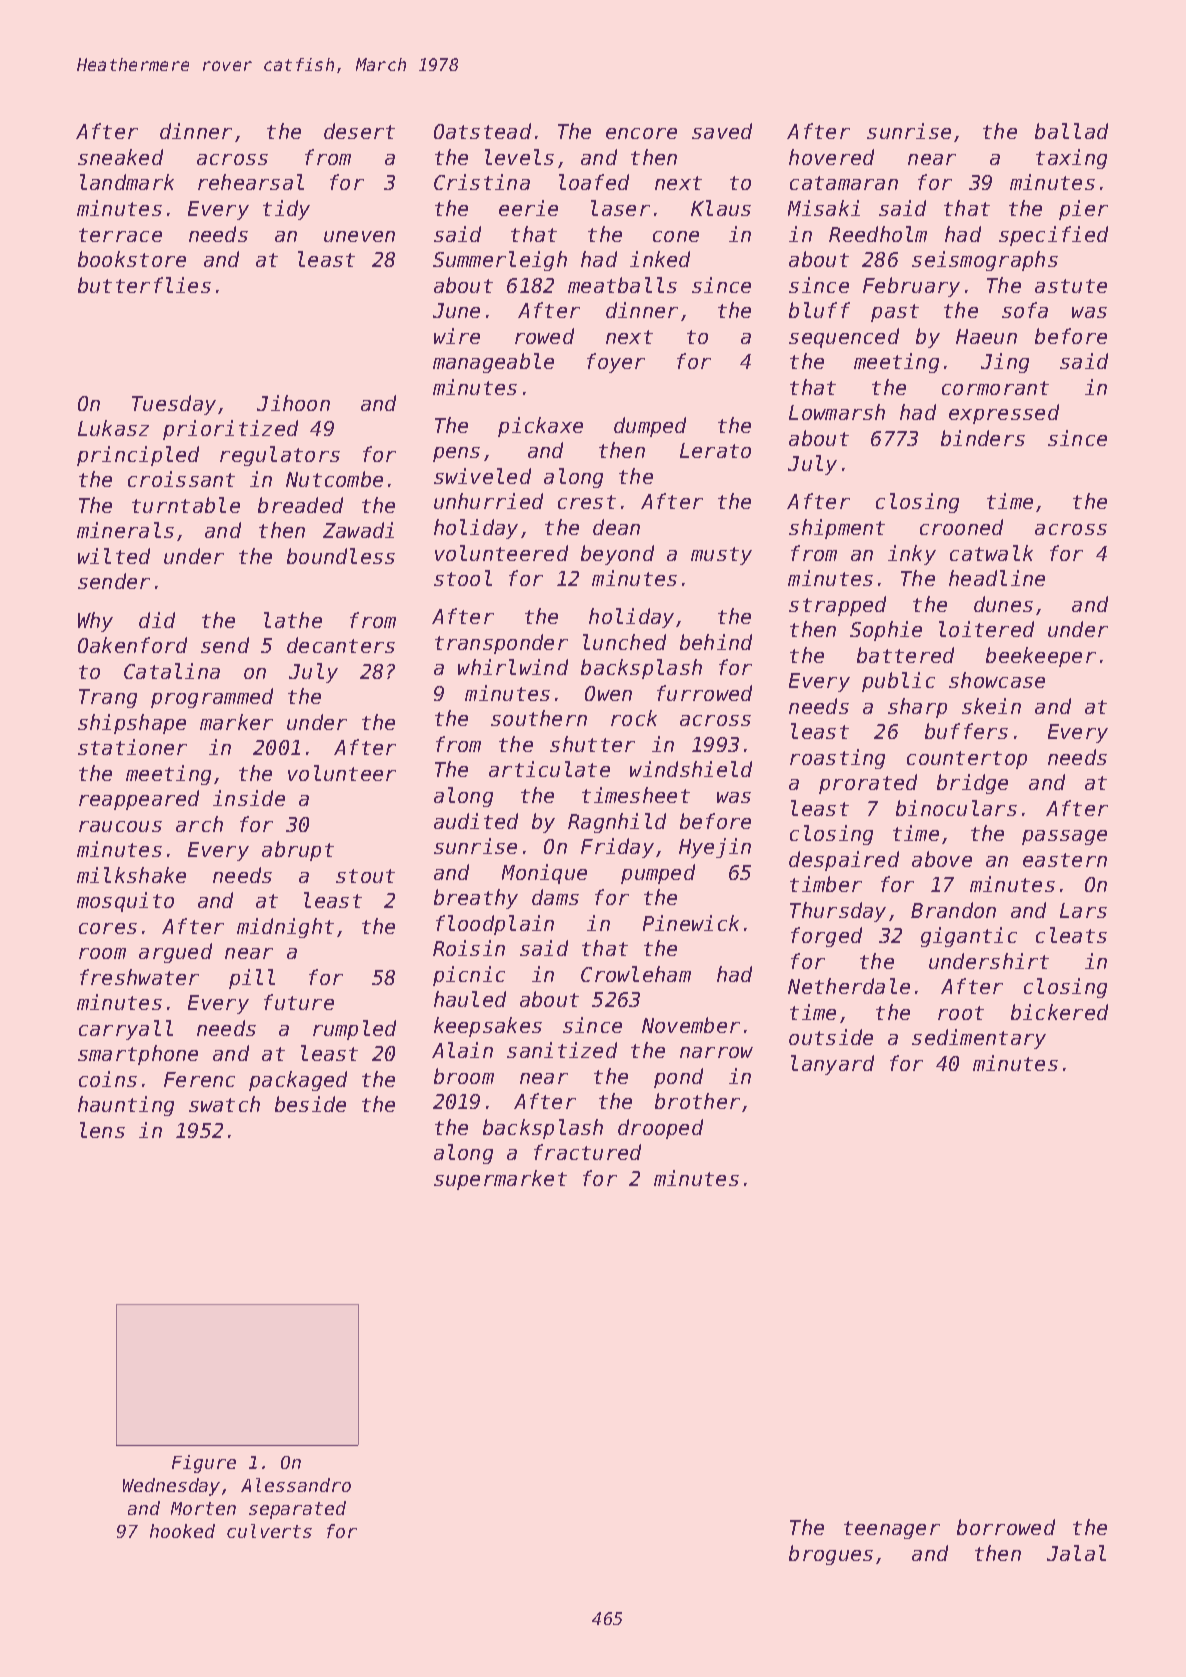 This image has width=1186, height=1677. Describe the element at coordinates (660, 1129) in the image. I see `drooped` at that location.
